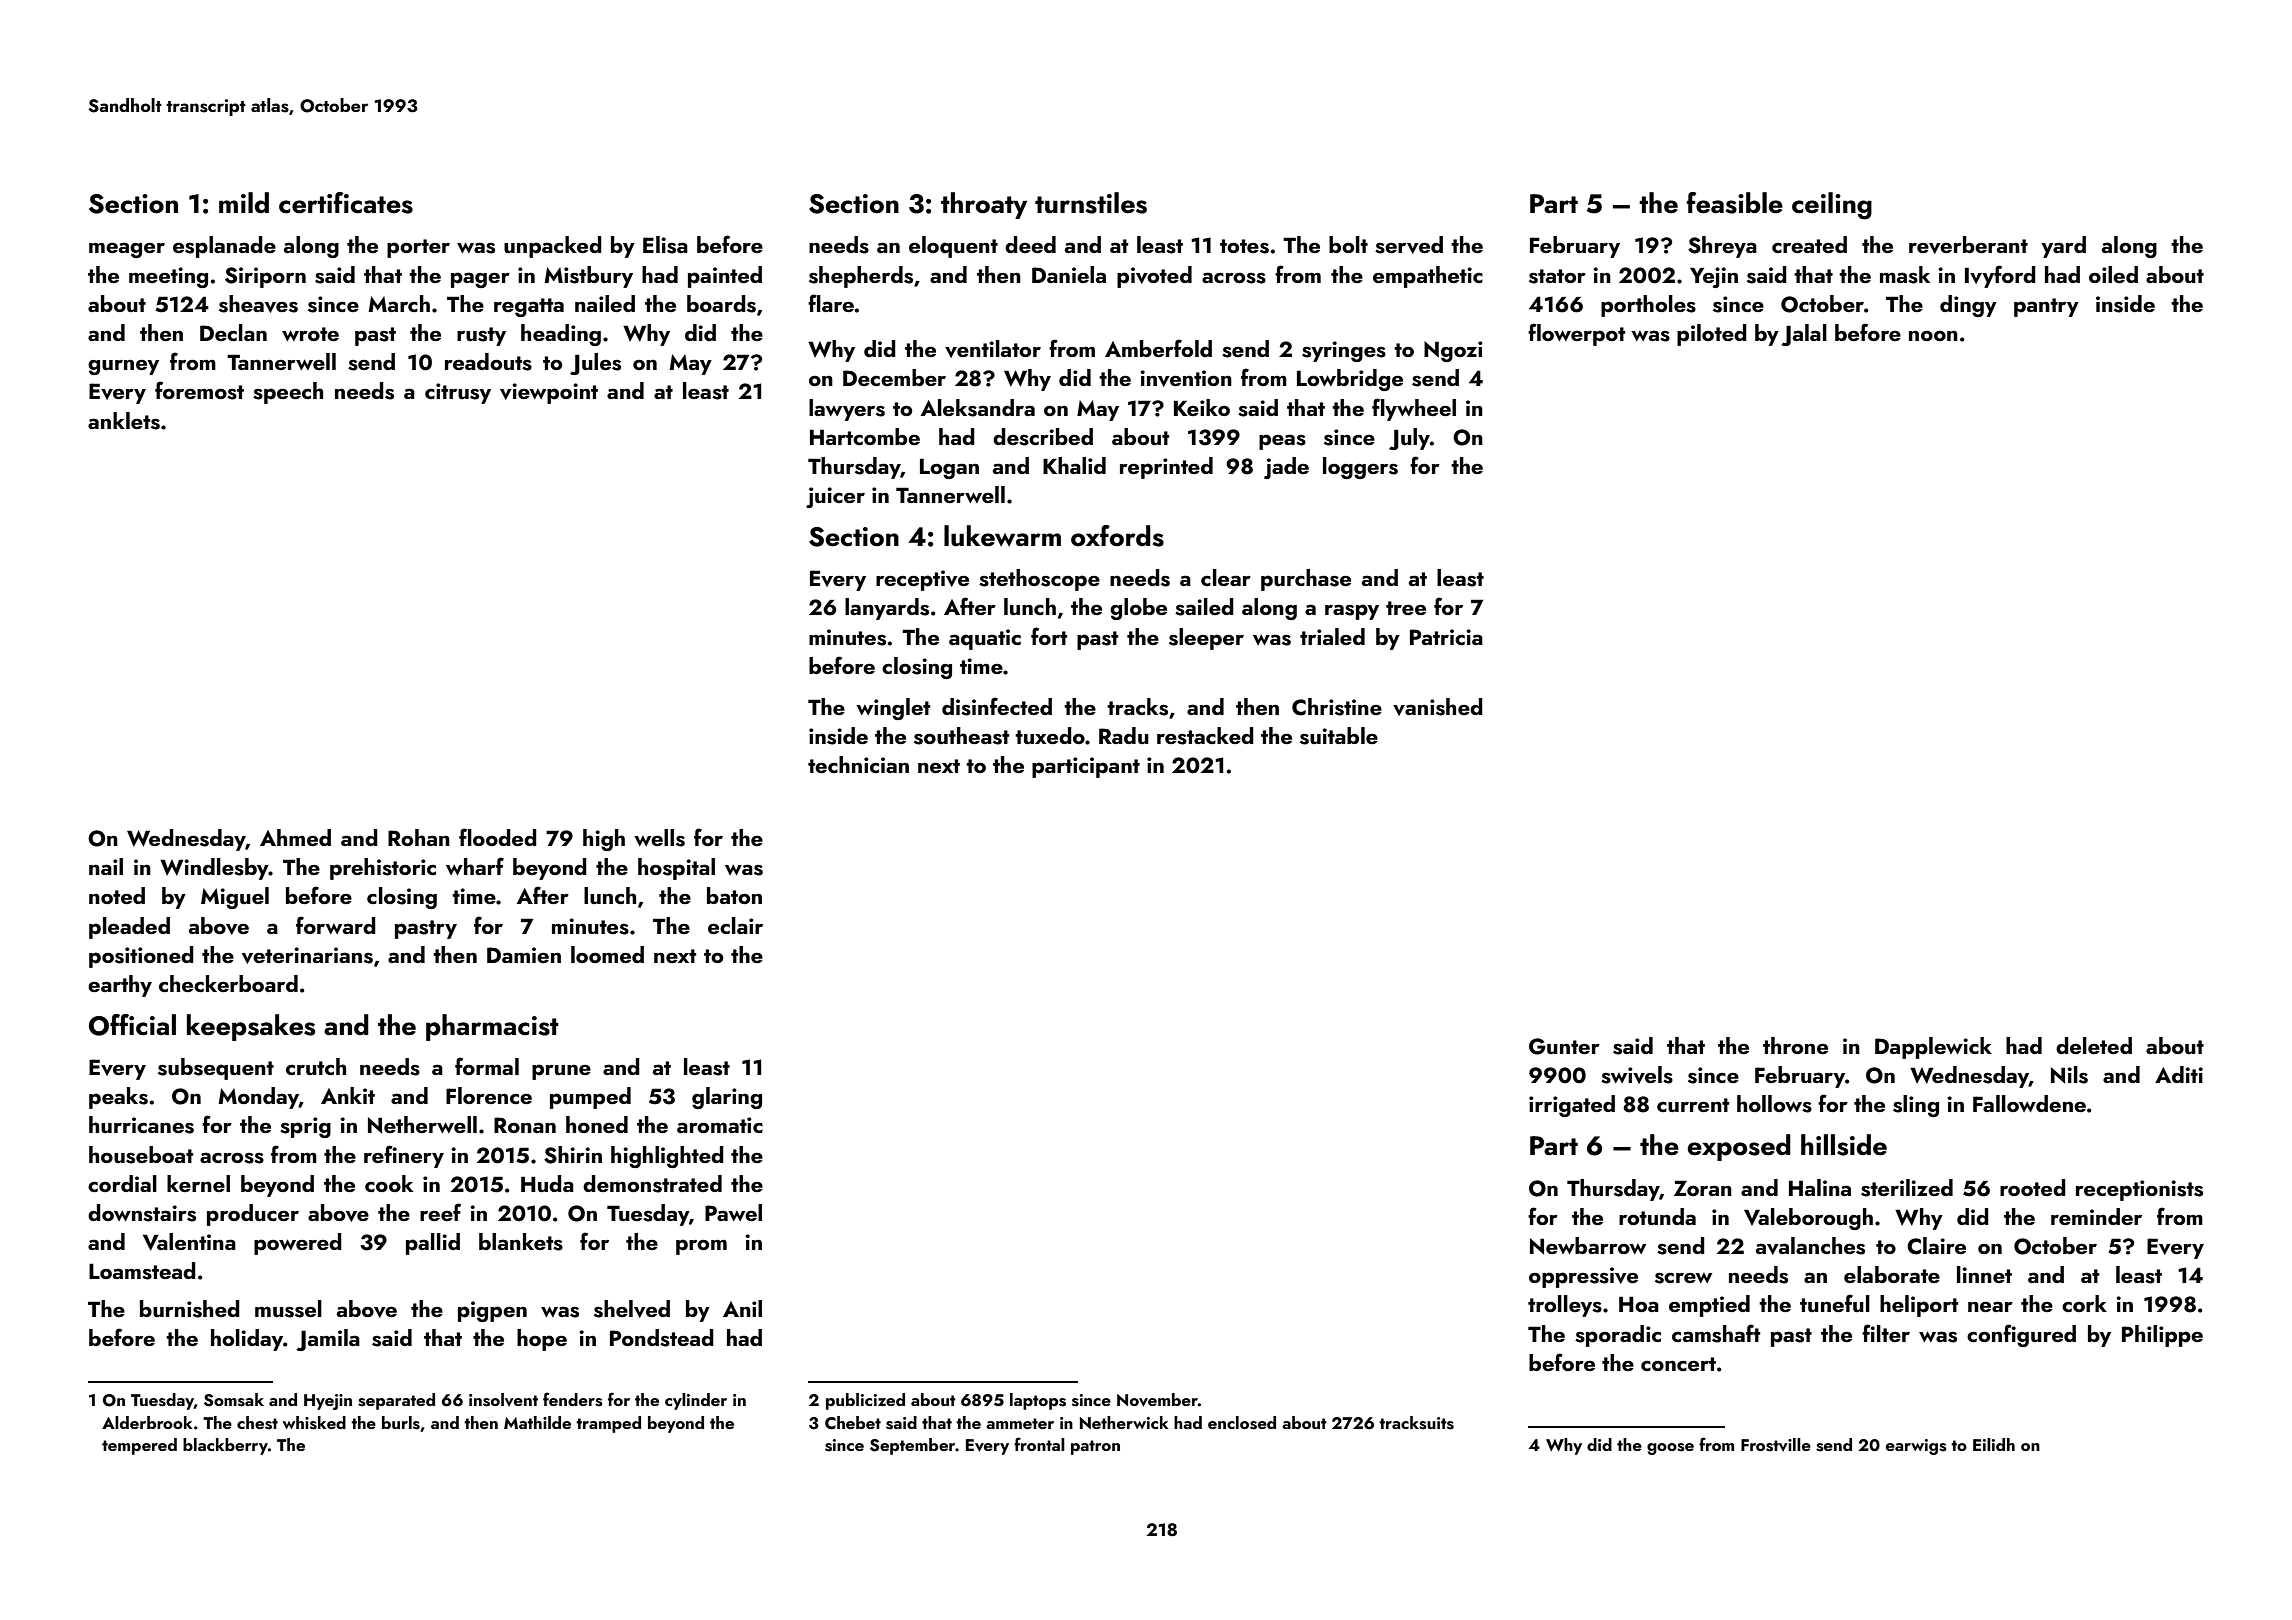 This document has height=1620, width=2292. Describe the element at coordinates (537, 1422) in the document. I see `Mathilde` at that location.
